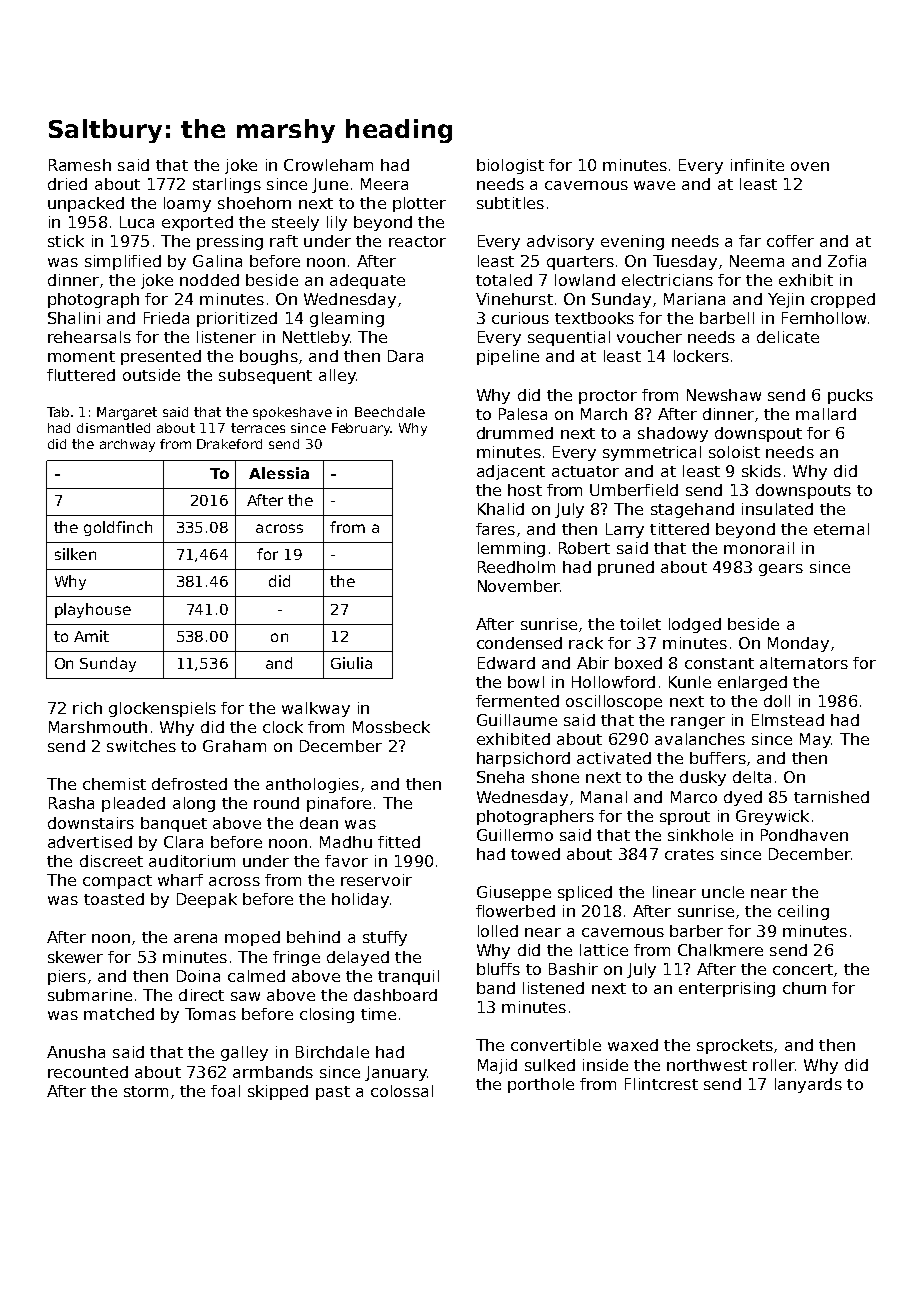 The height and width of the image is (1314, 924). Describe the element at coordinates (511, 472) in the image. I see `adjacent` at that location.
